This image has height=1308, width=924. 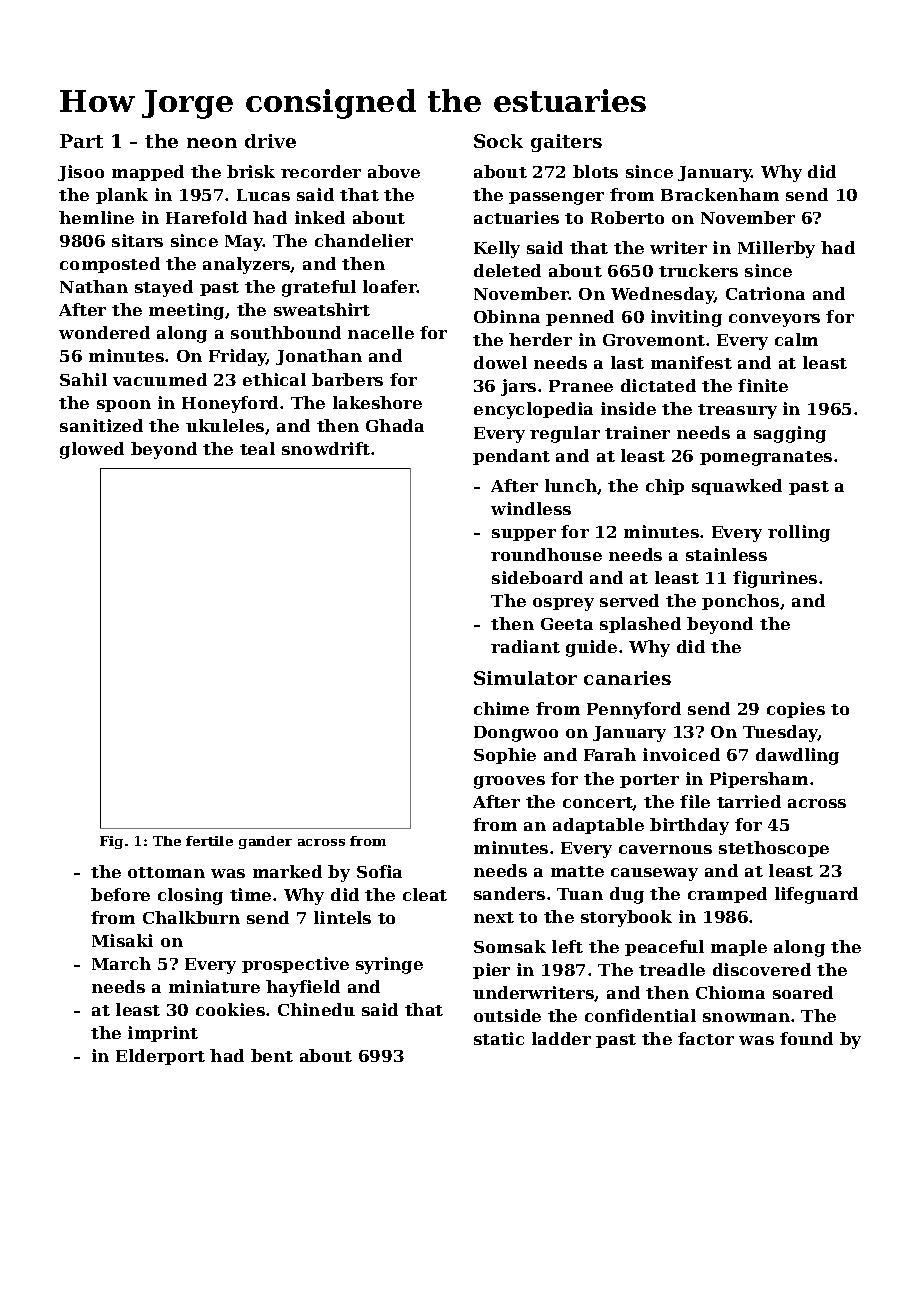 What do you see at coordinates (389, 965) in the image?
I see `syringe` at bounding box center [389, 965].
